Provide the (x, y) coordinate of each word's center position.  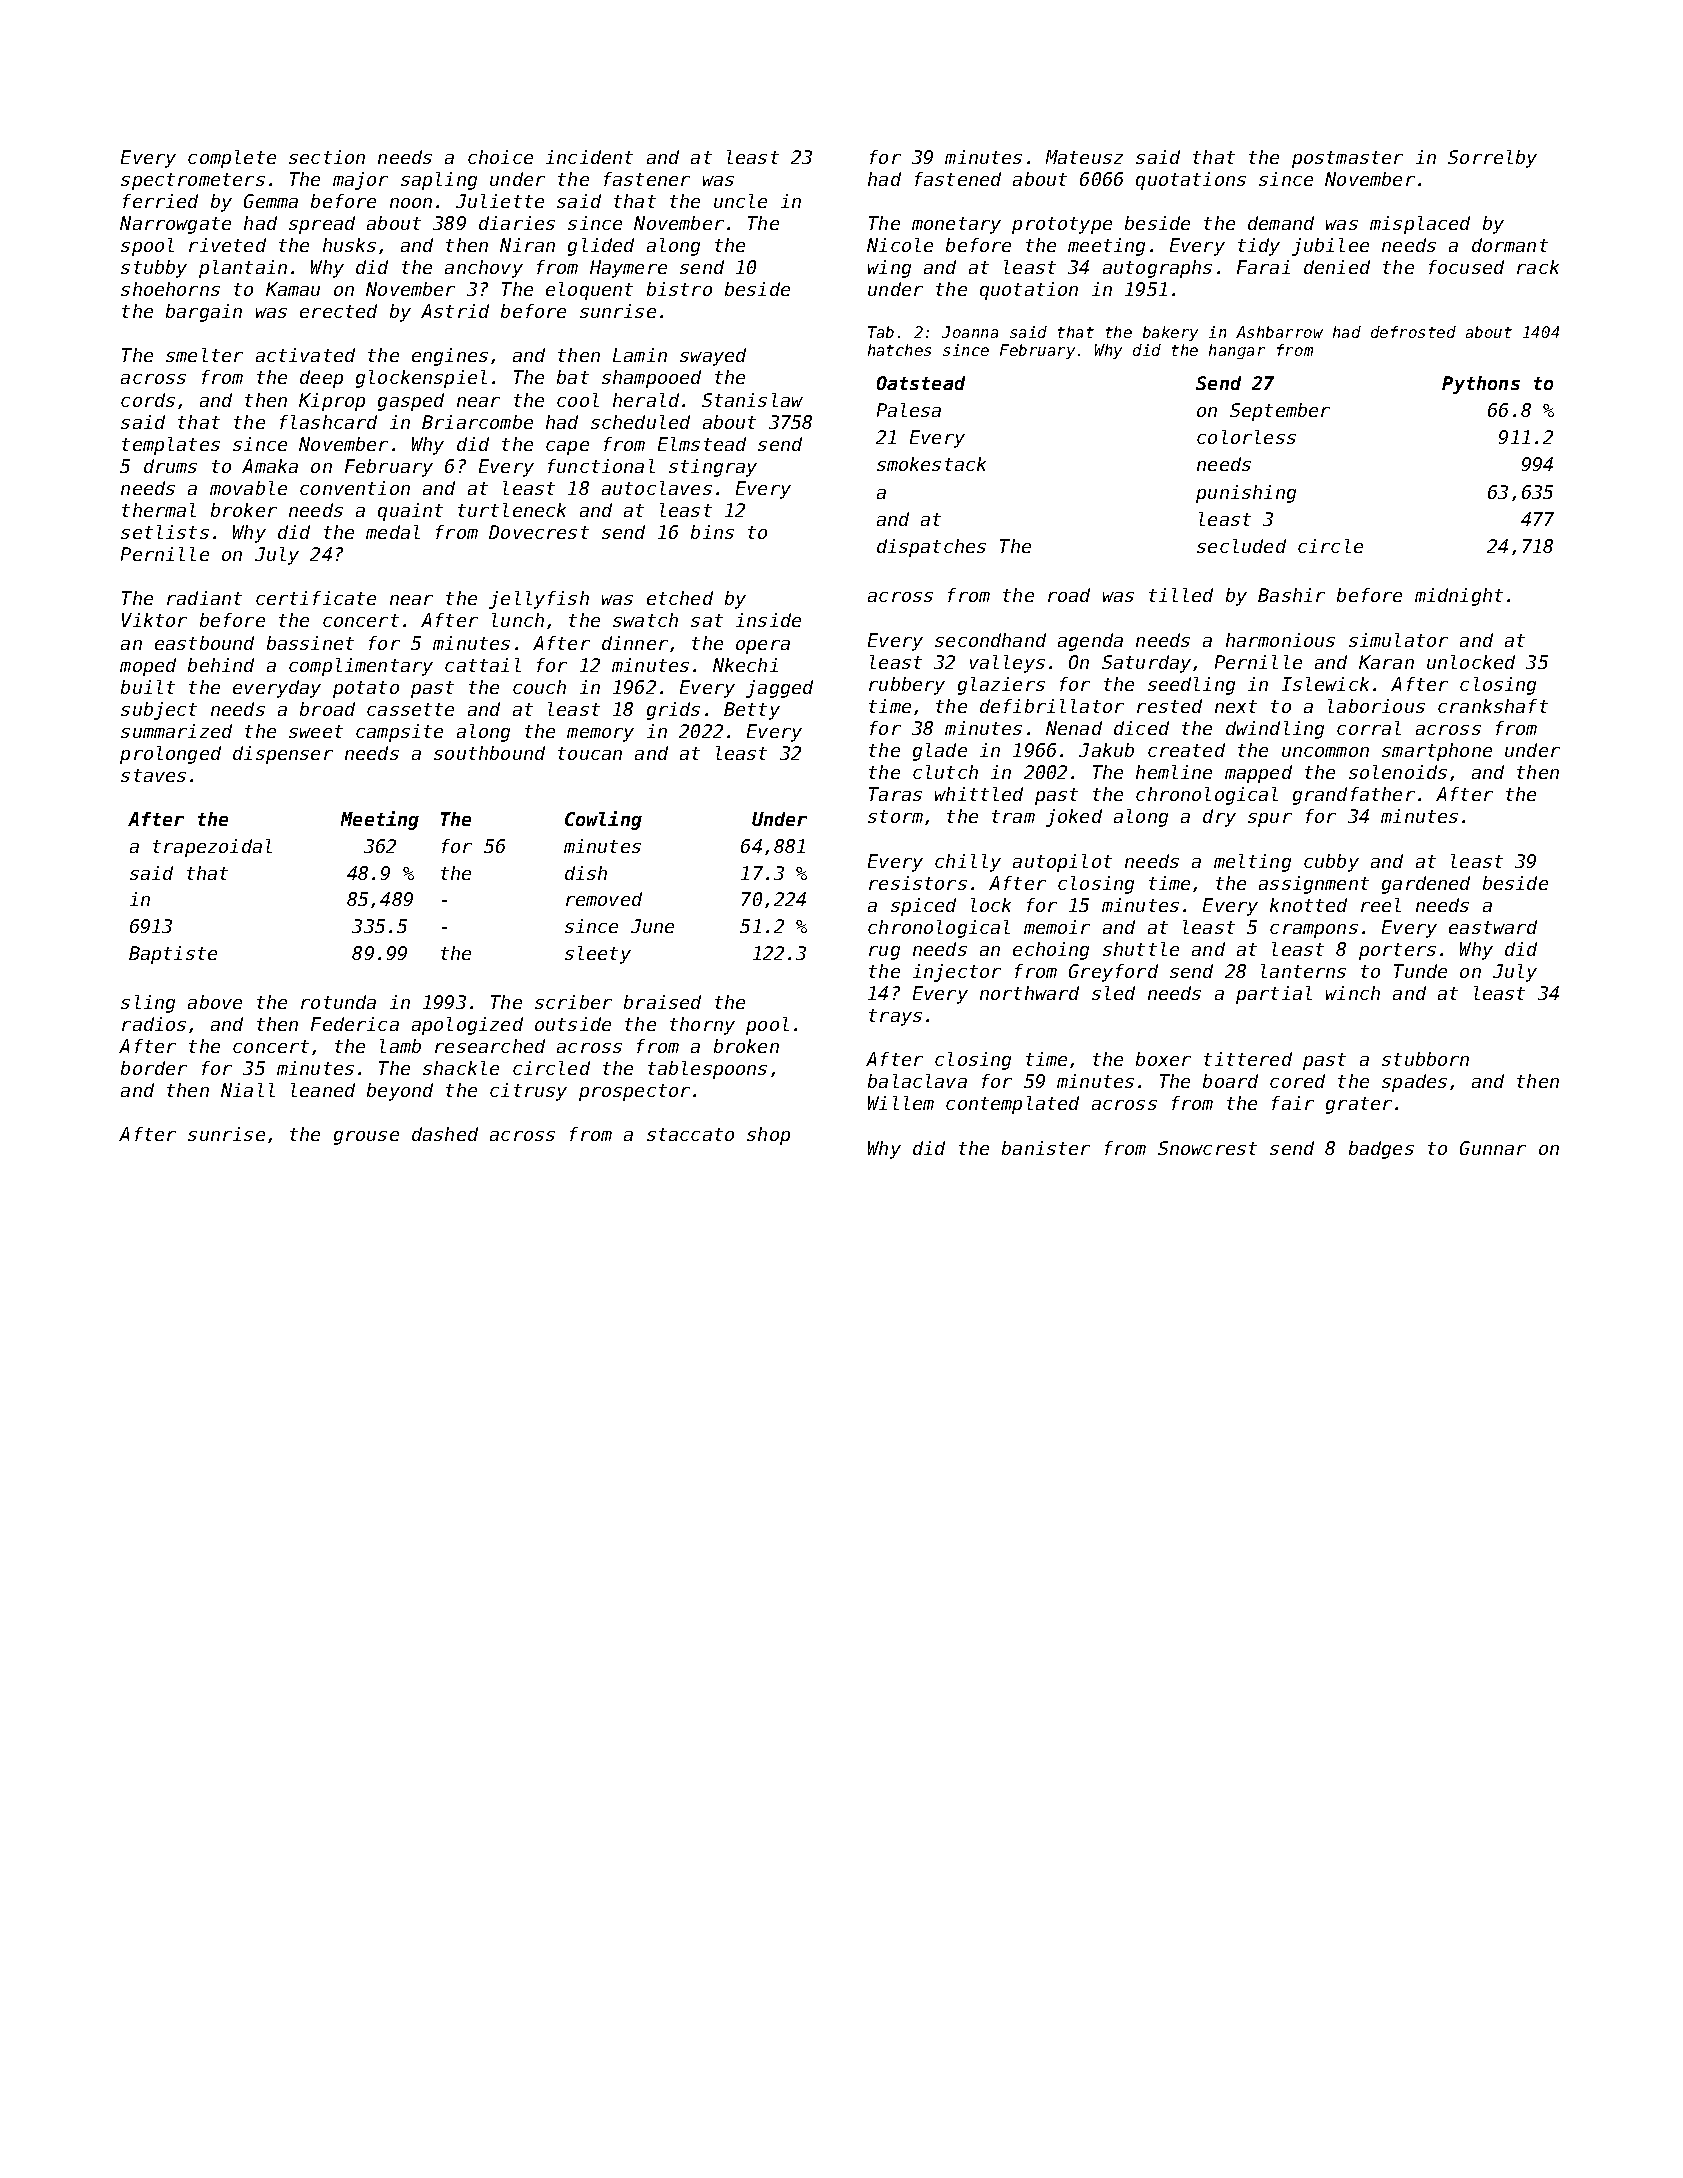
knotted (1308, 905)
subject (159, 711)
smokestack (931, 464)
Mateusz (1084, 157)
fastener (647, 179)
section (327, 157)
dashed (445, 1134)
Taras (895, 794)
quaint (410, 512)
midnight (1459, 597)
